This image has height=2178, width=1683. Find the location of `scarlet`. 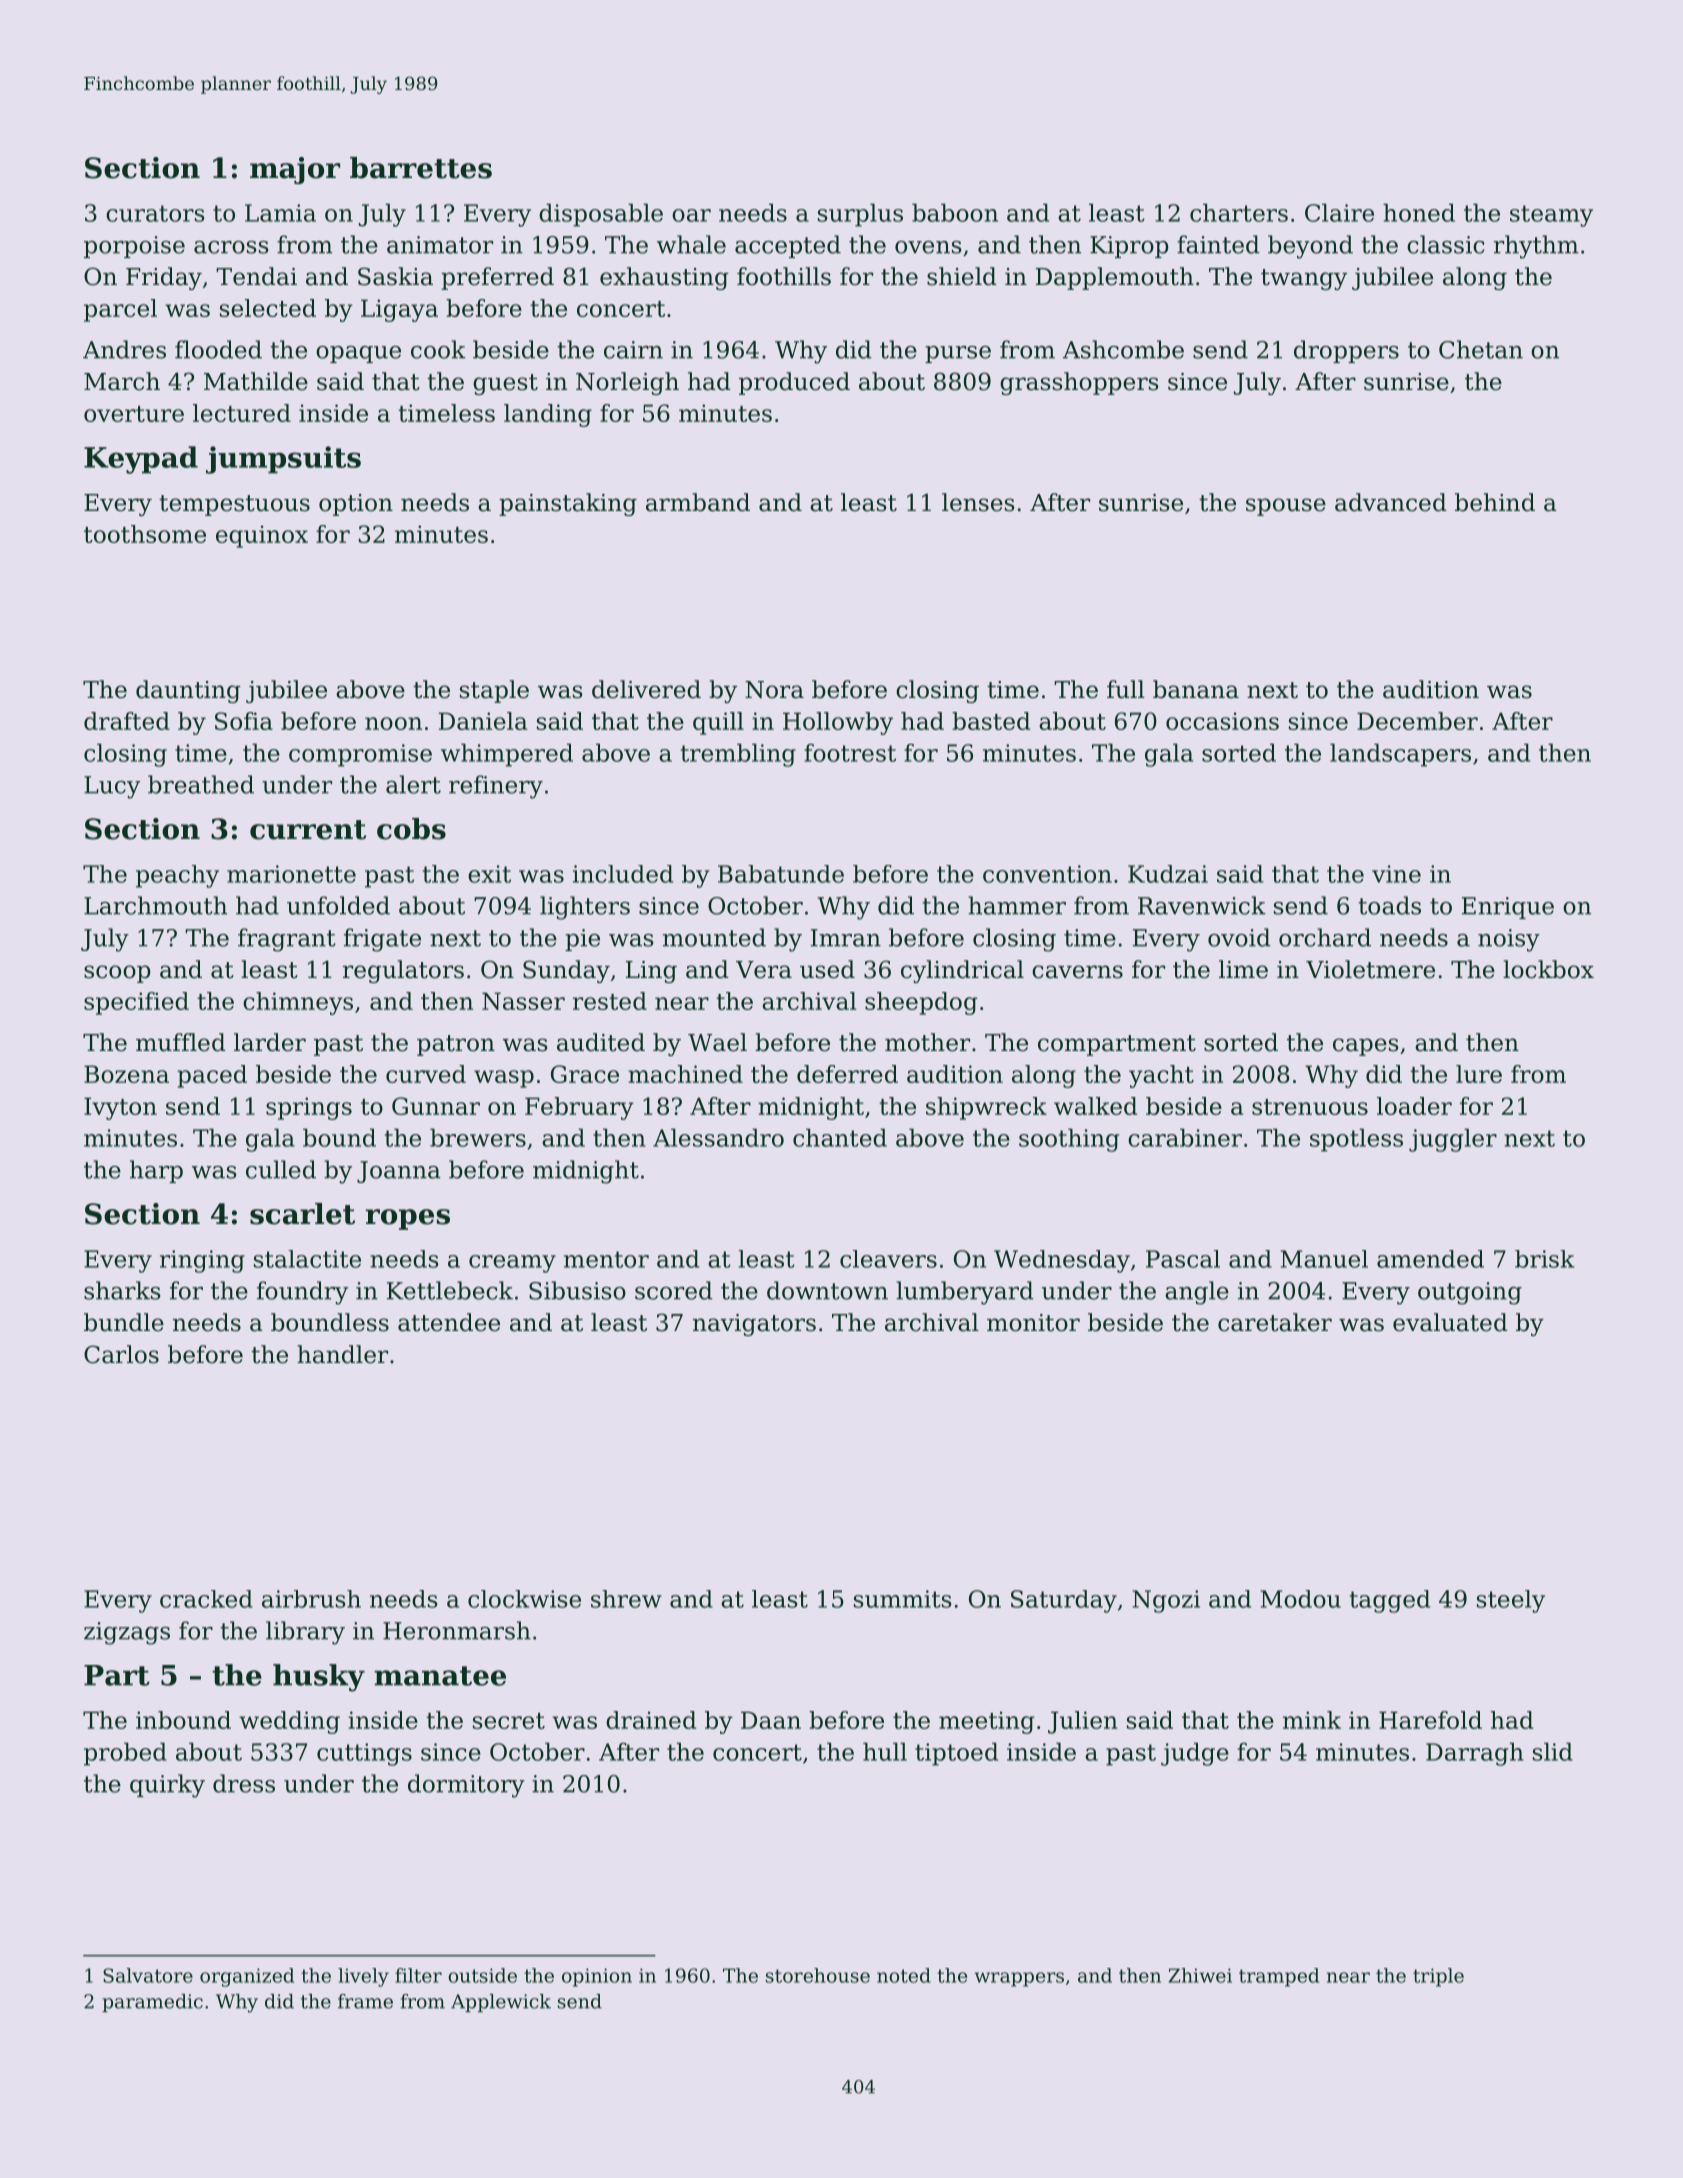

scarlet is located at coordinates (302, 1214).
